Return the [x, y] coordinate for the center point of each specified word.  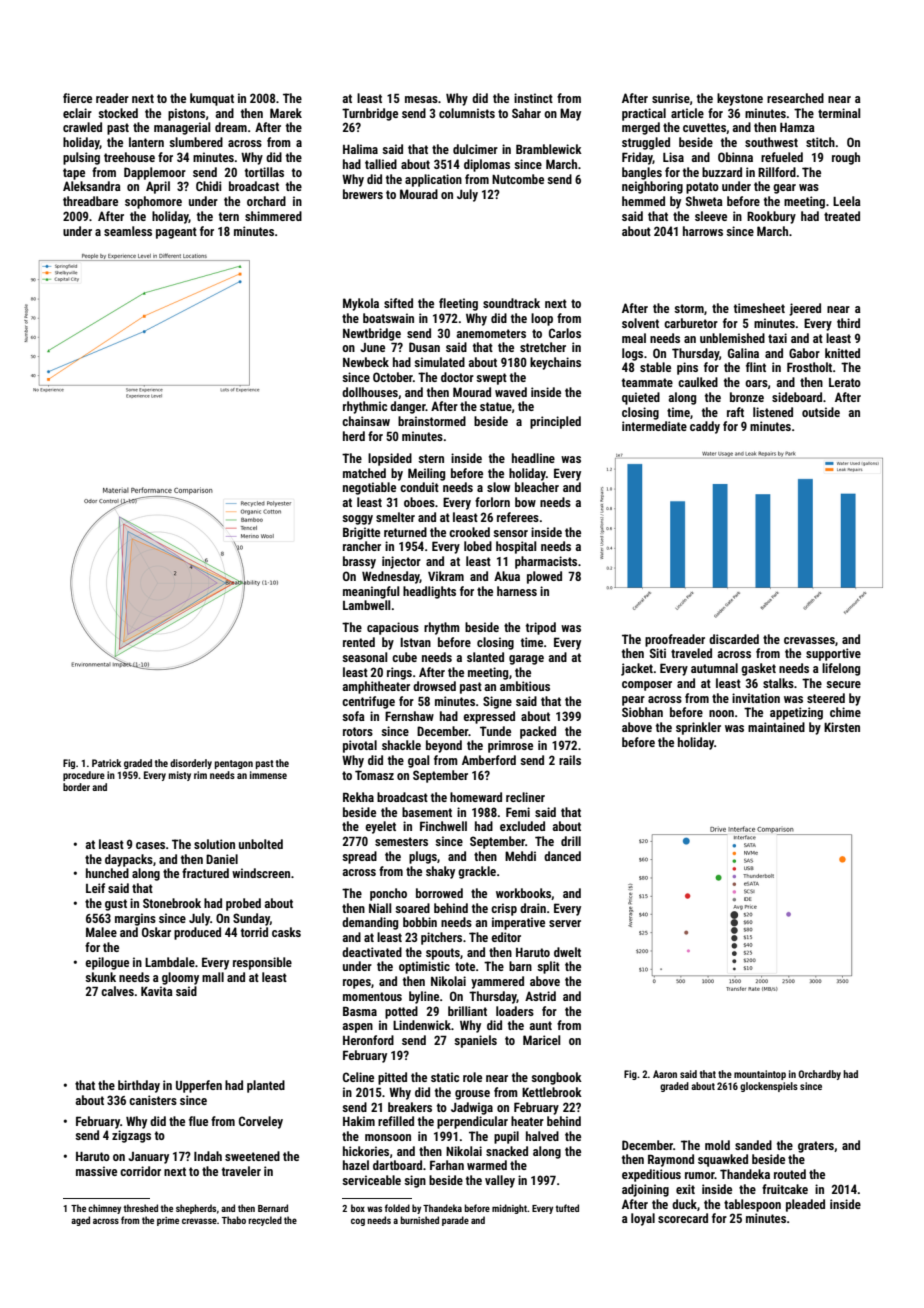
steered [826, 698]
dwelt [567, 952]
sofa [353, 716]
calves [117, 991]
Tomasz [374, 775]
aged [80, 1221]
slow [498, 487]
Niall [380, 908]
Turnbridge [370, 114]
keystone [740, 99]
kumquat [212, 99]
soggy [357, 520]
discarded [734, 639]
